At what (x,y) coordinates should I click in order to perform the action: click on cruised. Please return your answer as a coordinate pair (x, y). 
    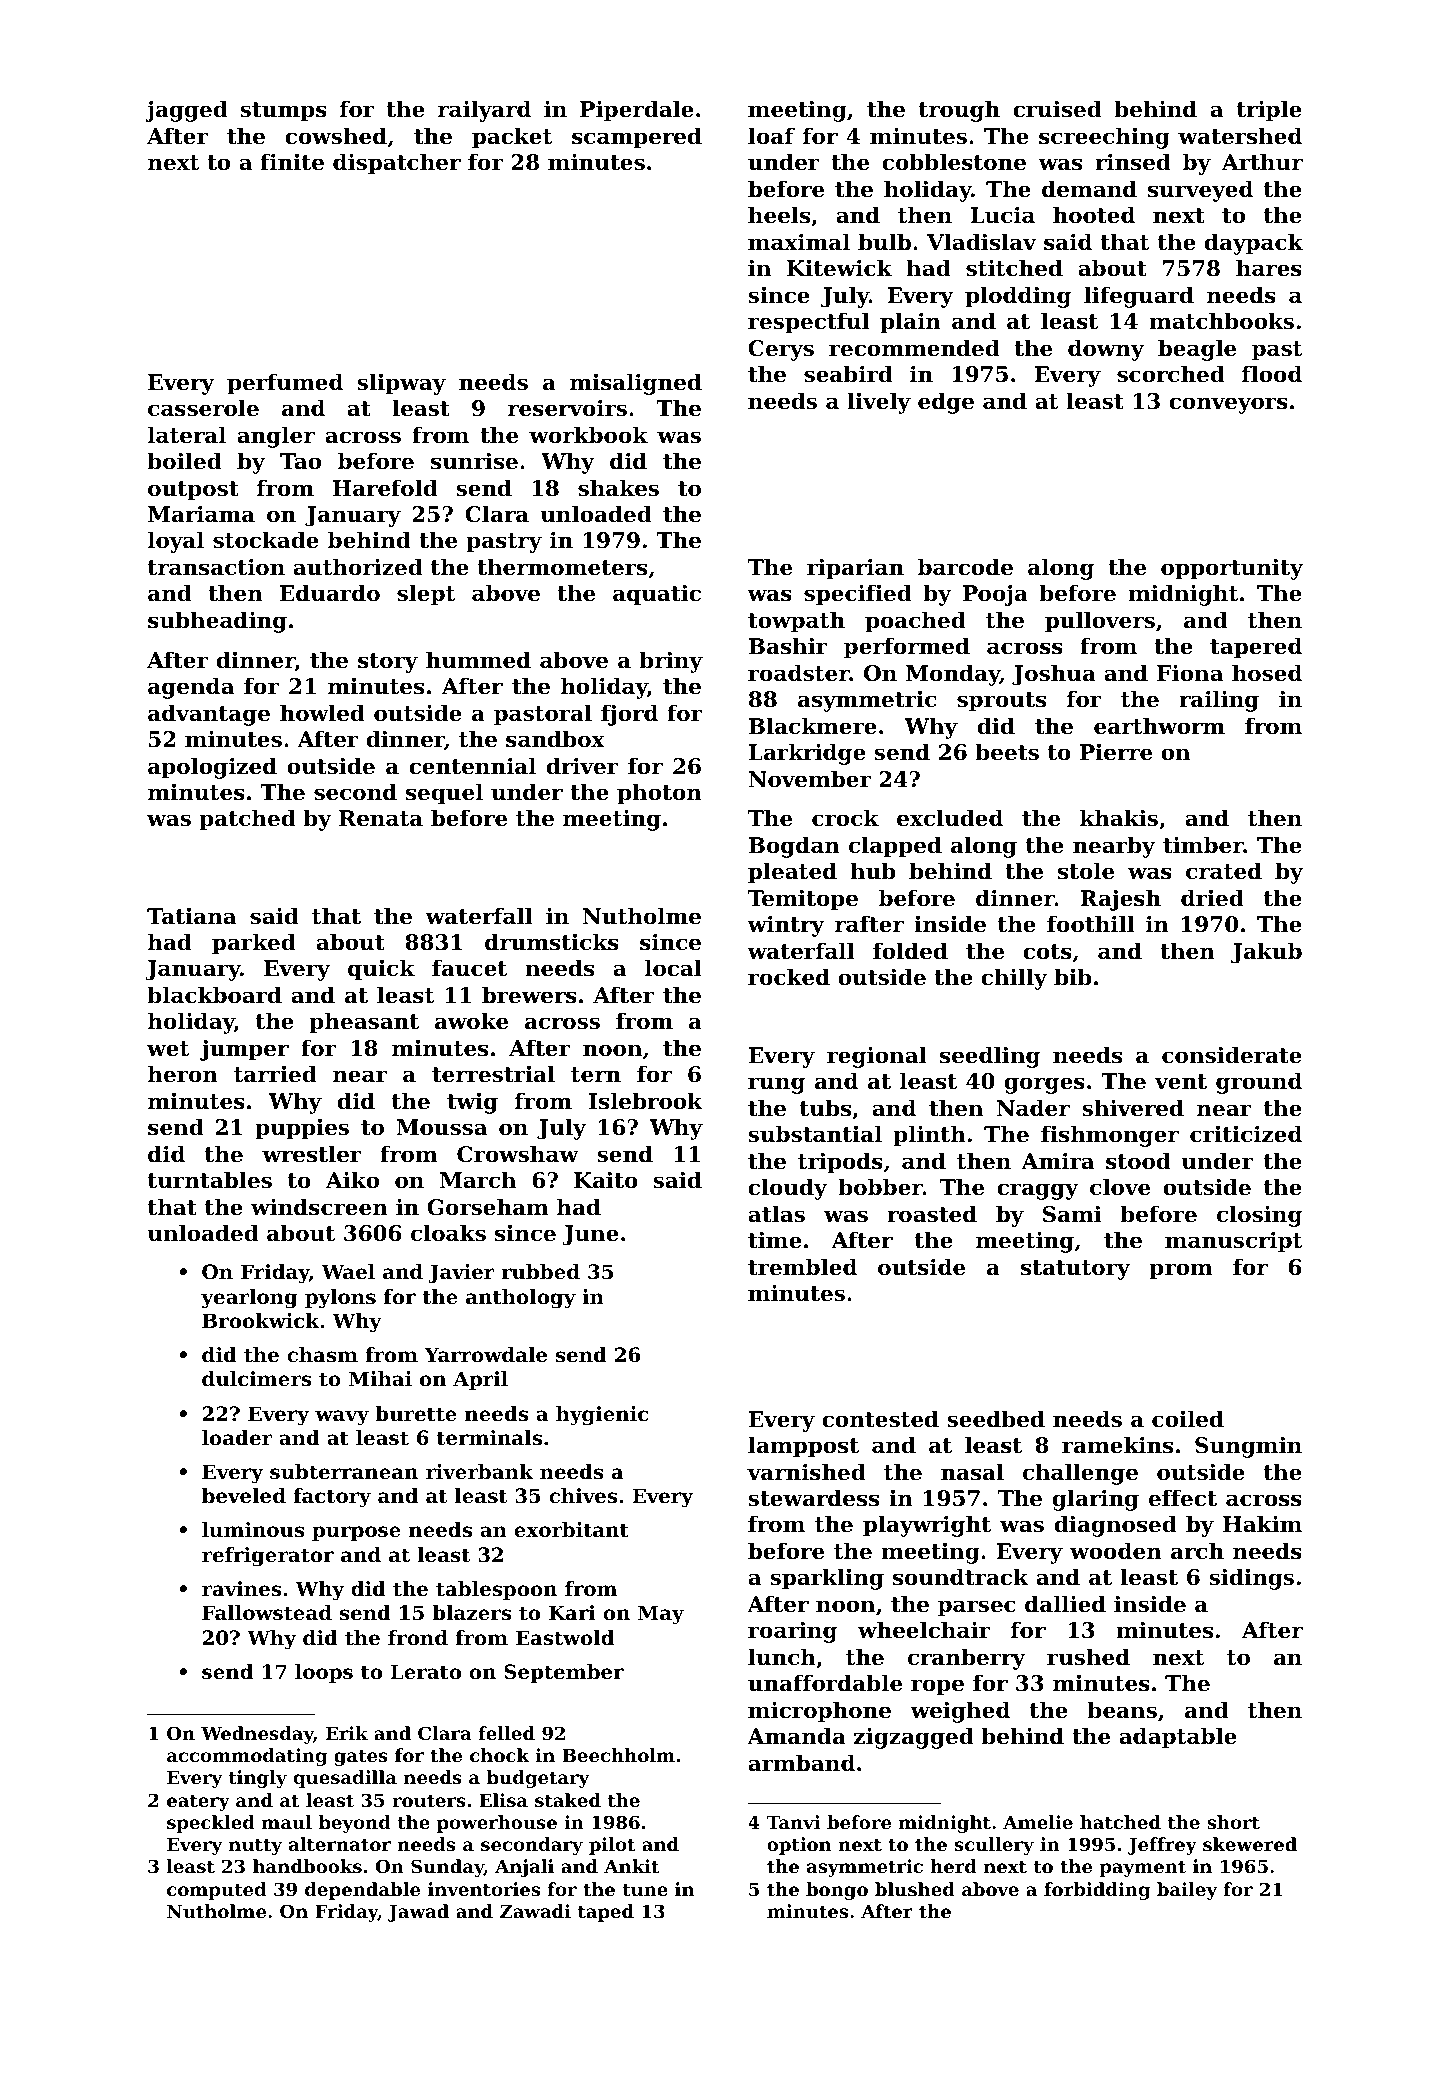
    Looking at the image, I should click on (1057, 109).
